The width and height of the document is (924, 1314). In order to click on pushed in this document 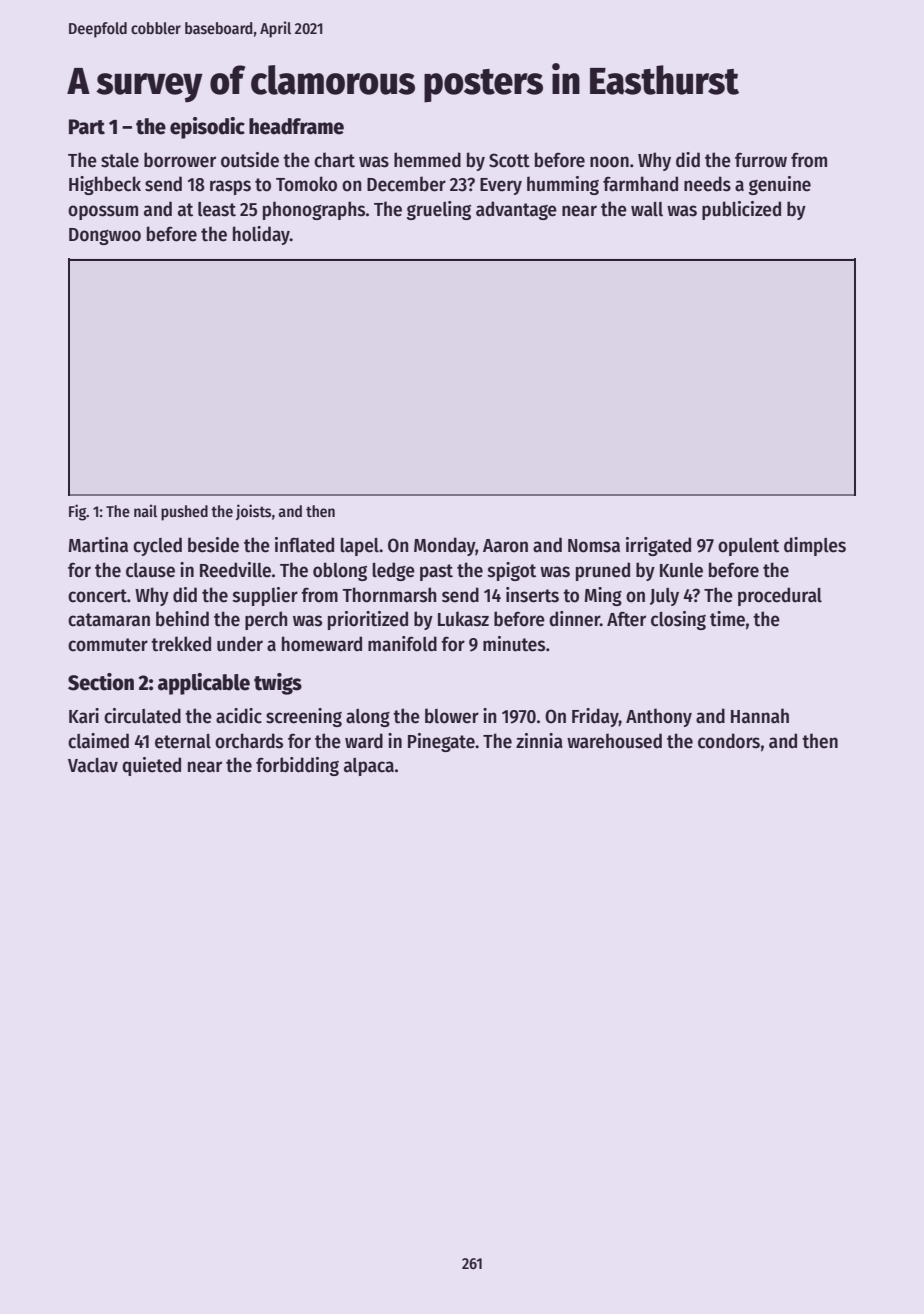, I will do `click(184, 513)`.
